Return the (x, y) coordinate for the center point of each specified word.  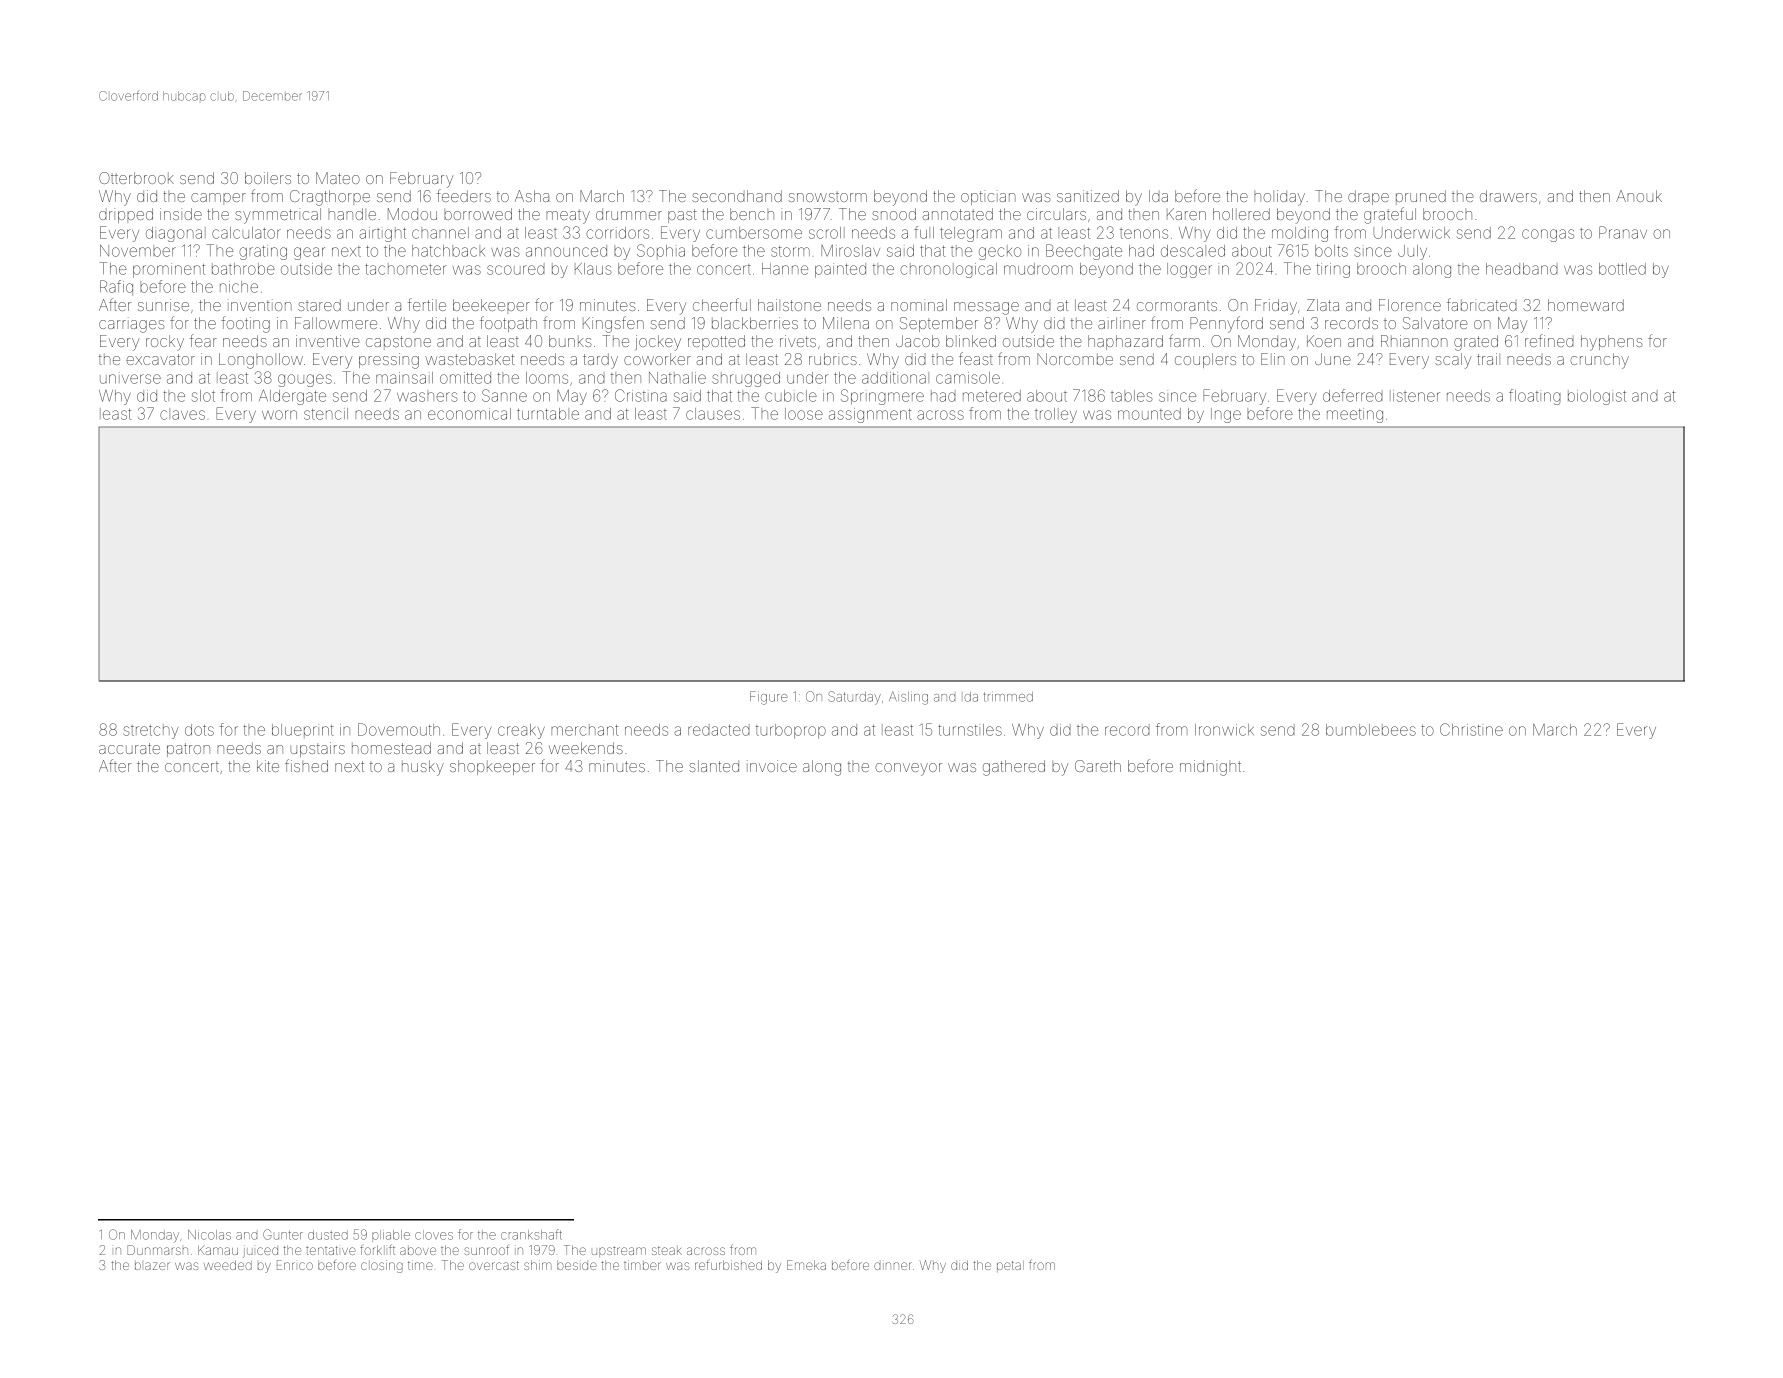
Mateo (338, 178)
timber (642, 1265)
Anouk (1639, 196)
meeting (1355, 415)
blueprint (303, 731)
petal (1010, 1265)
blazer (152, 1266)
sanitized (1088, 196)
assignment (870, 415)
